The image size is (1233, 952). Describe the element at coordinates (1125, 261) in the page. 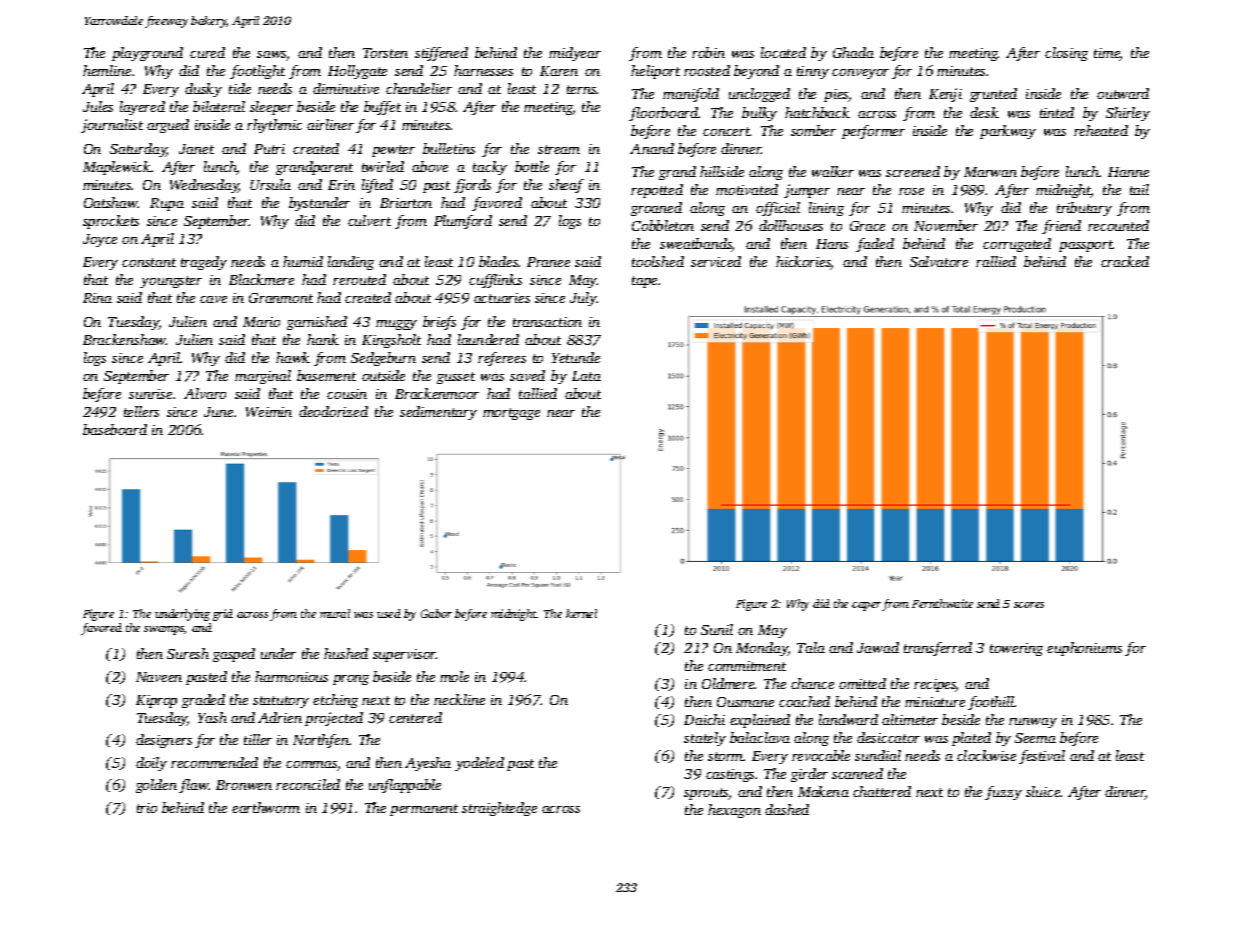

I see `cracked` at that location.
